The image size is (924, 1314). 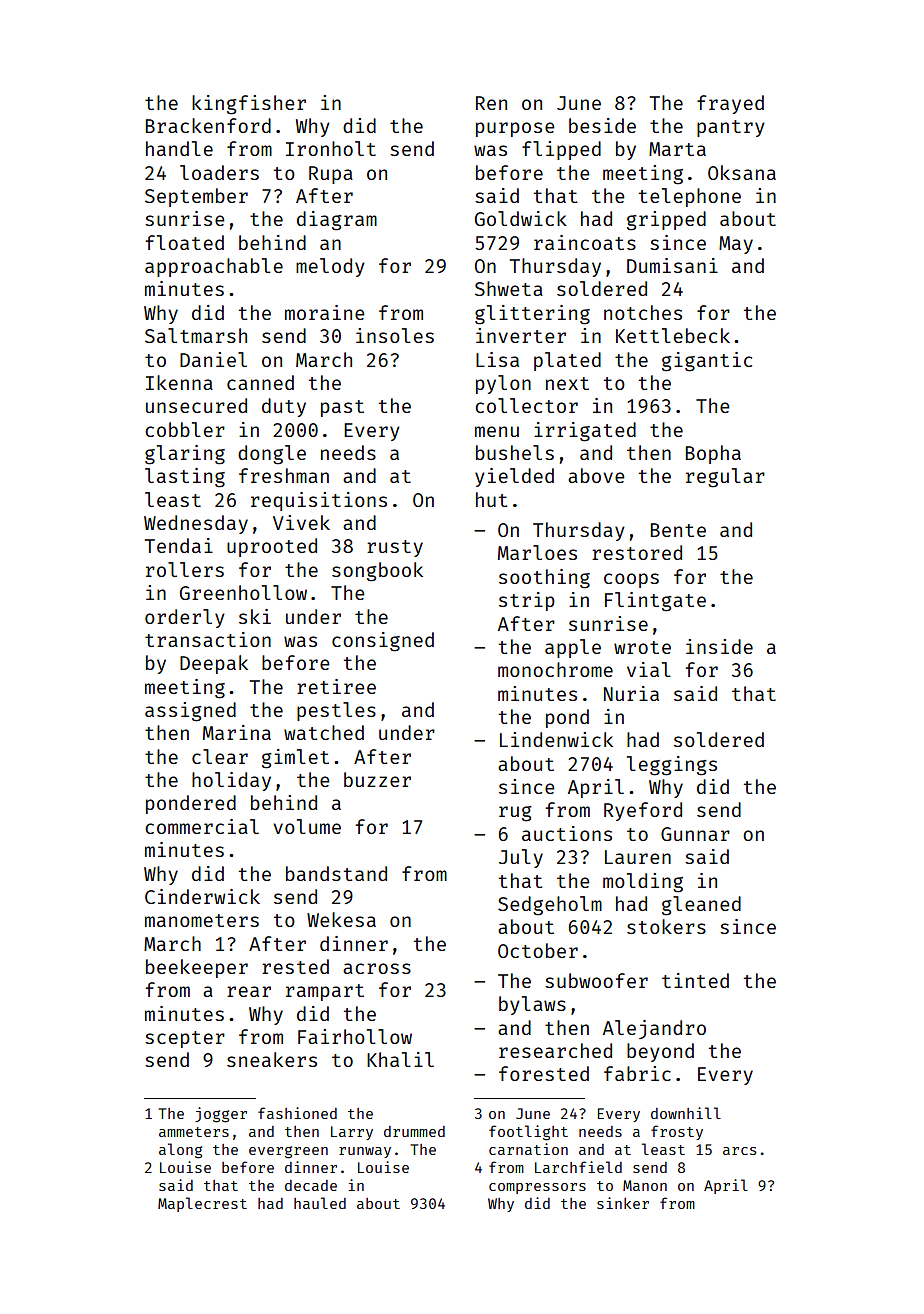 I want to click on moraine, so click(x=324, y=312).
